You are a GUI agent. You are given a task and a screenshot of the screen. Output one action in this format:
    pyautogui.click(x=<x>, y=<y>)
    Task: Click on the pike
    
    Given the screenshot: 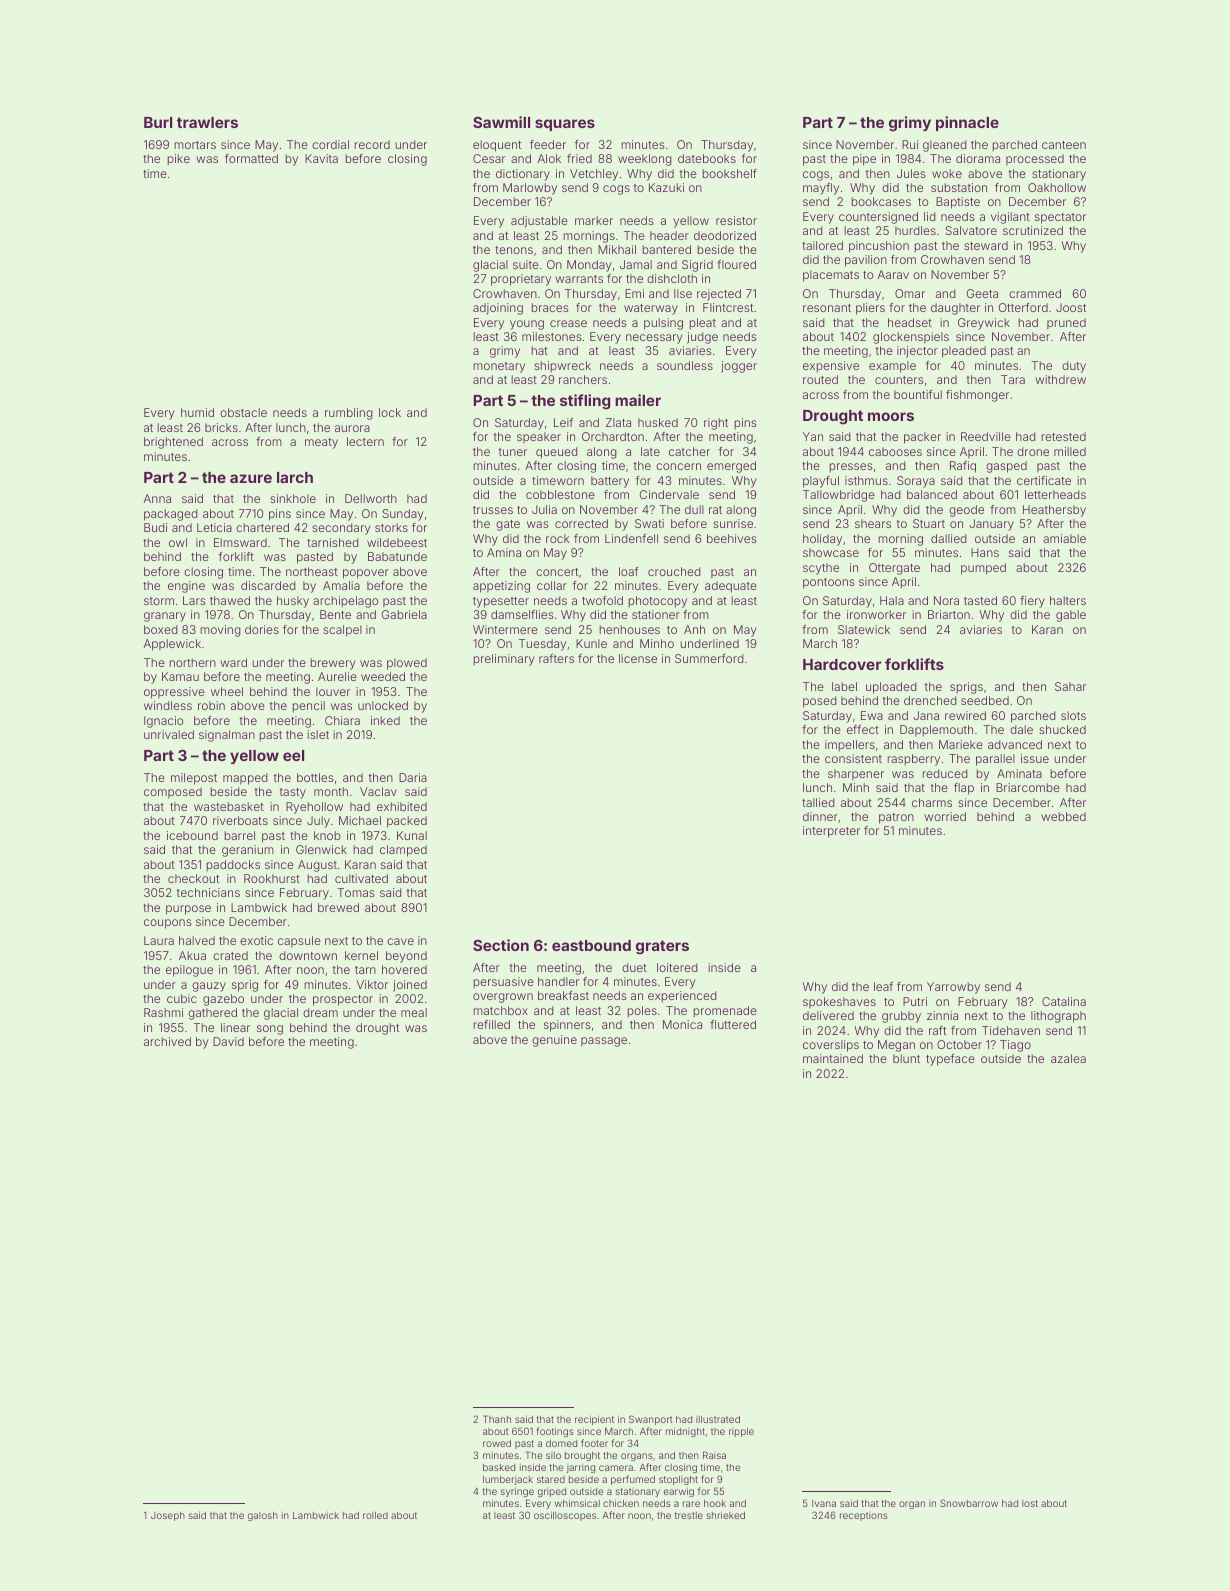 What is the action you would take?
    pyautogui.click(x=178, y=160)
